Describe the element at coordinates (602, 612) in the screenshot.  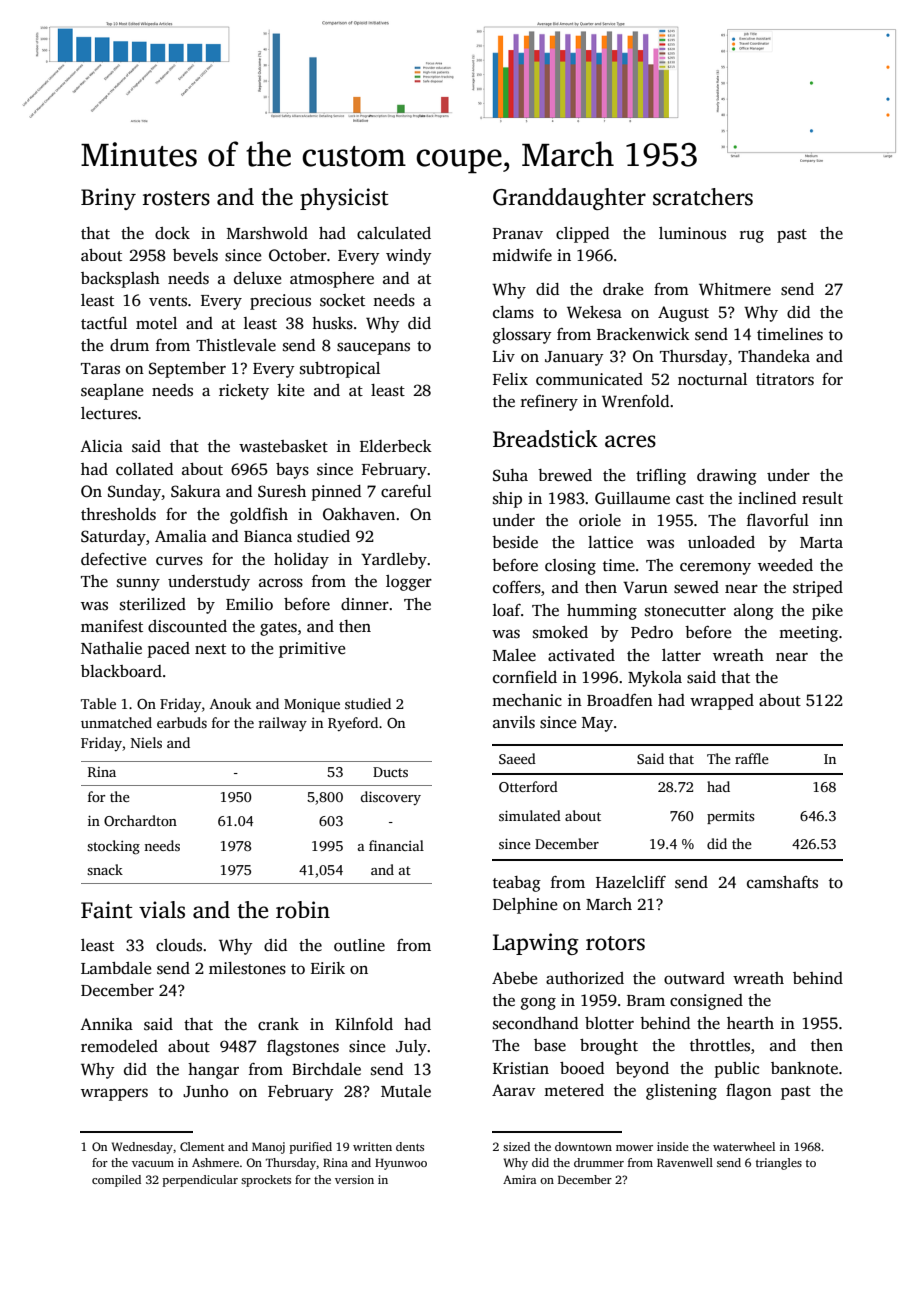
I see `humming` at that location.
